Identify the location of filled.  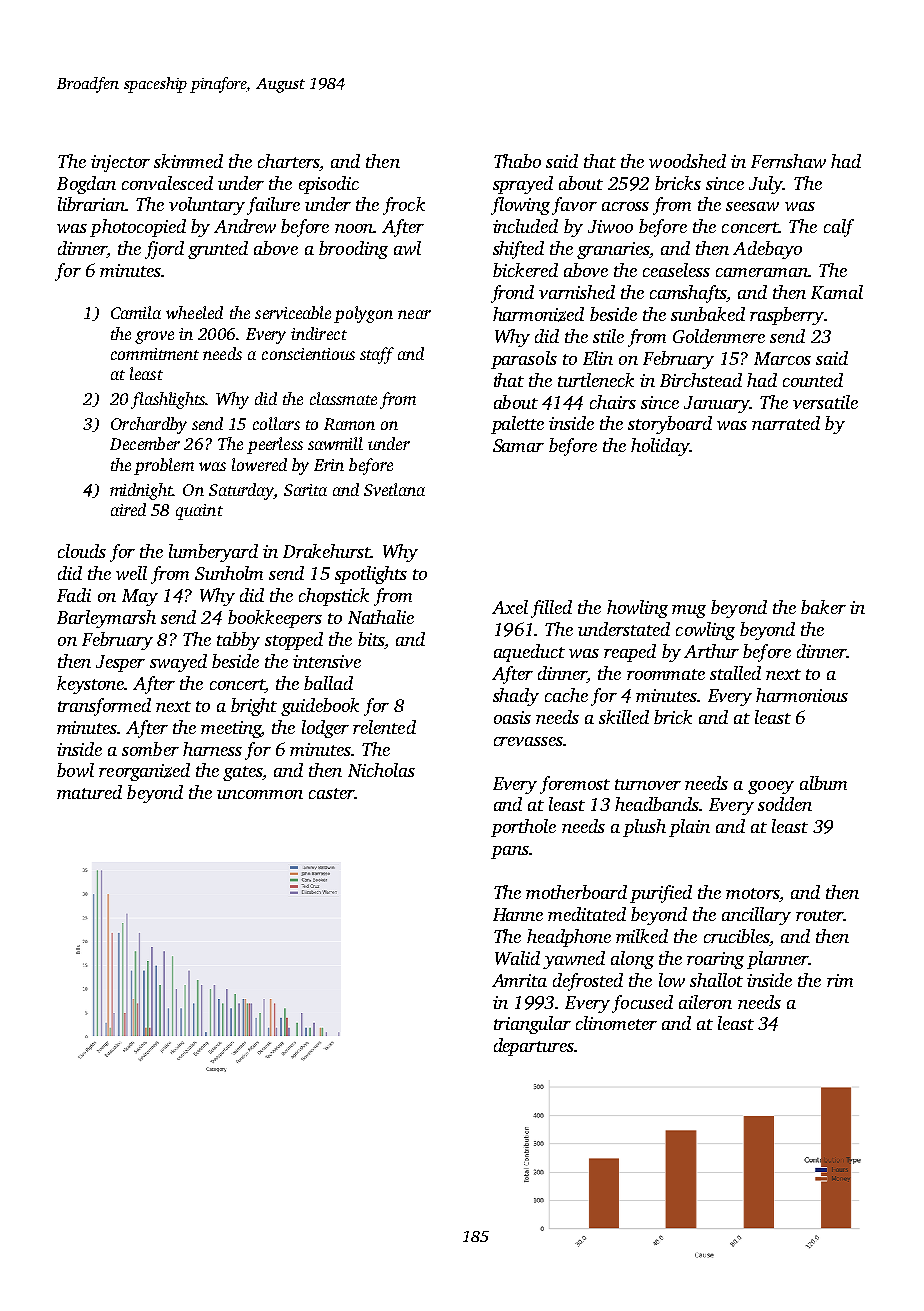
(551, 609).
